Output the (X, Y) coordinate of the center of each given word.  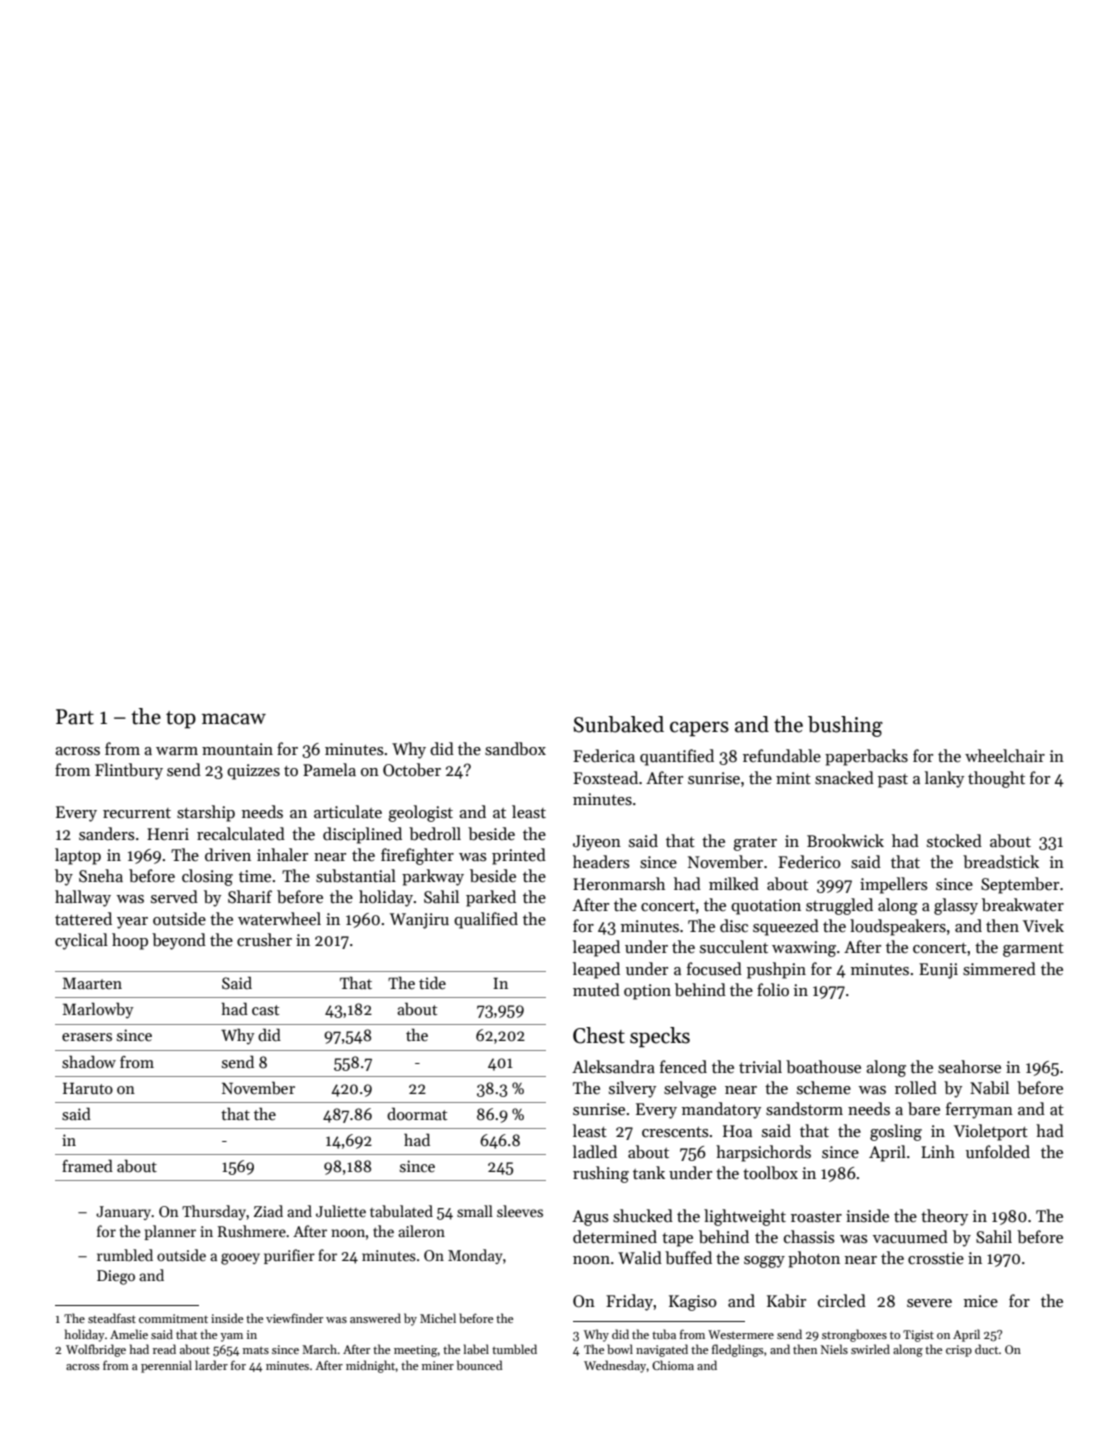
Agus (590, 1218)
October (412, 770)
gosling (896, 1132)
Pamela (329, 769)
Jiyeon (597, 843)
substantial (356, 876)
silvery (632, 1089)
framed (87, 1165)
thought (996, 779)
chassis (809, 1237)
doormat (417, 1113)
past (893, 781)
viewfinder (294, 1318)
